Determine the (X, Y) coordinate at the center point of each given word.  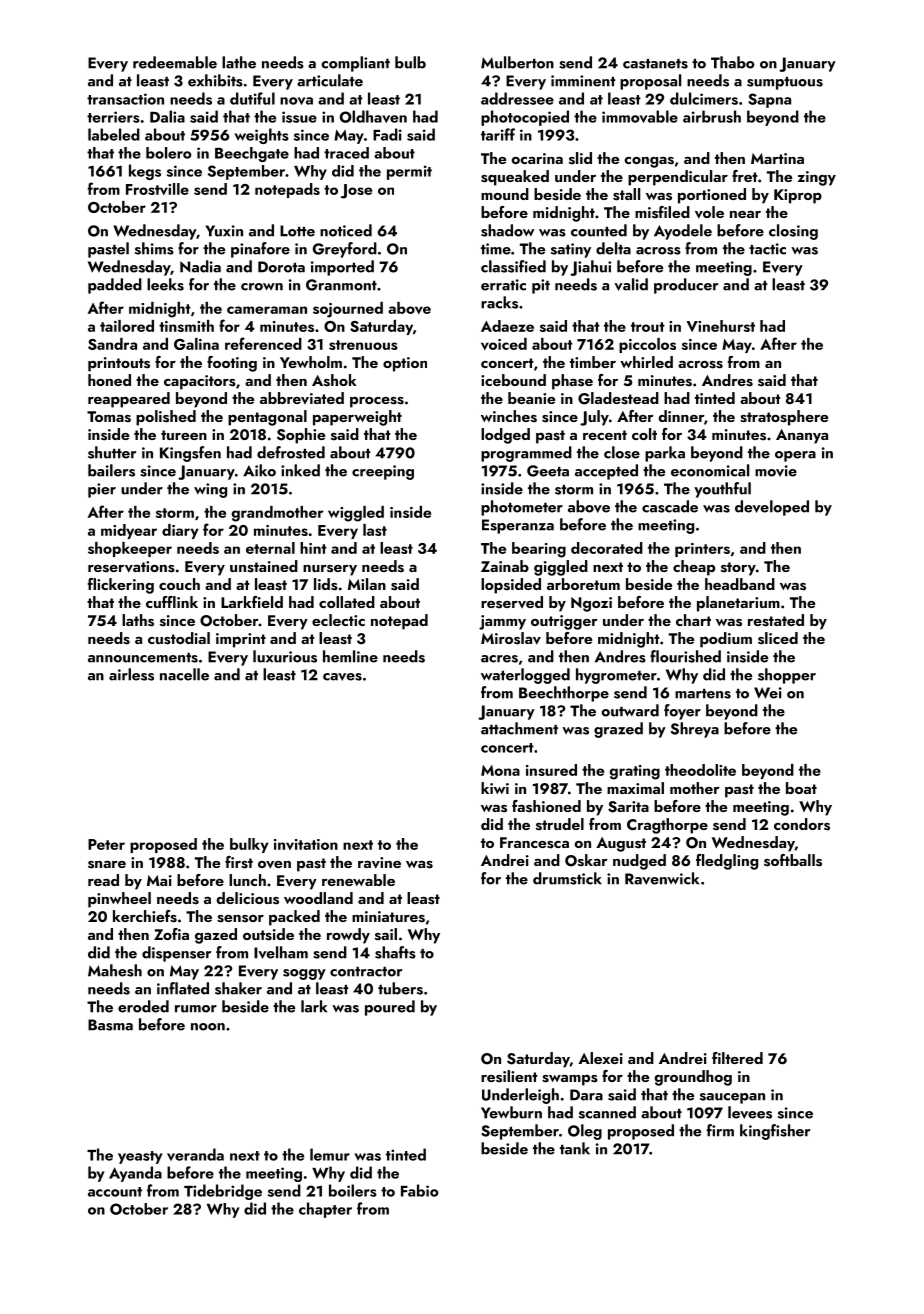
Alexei (600, 1058)
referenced (263, 343)
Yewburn (511, 1112)
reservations (131, 567)
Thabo (733, 62)
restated (776, 620)
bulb (410, 62)
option (405, 364)
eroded (143, 1006)
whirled (646, 362)
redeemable (175, 62)
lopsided (511, 586)
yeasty (140, 1157)
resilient (509, 1076)
